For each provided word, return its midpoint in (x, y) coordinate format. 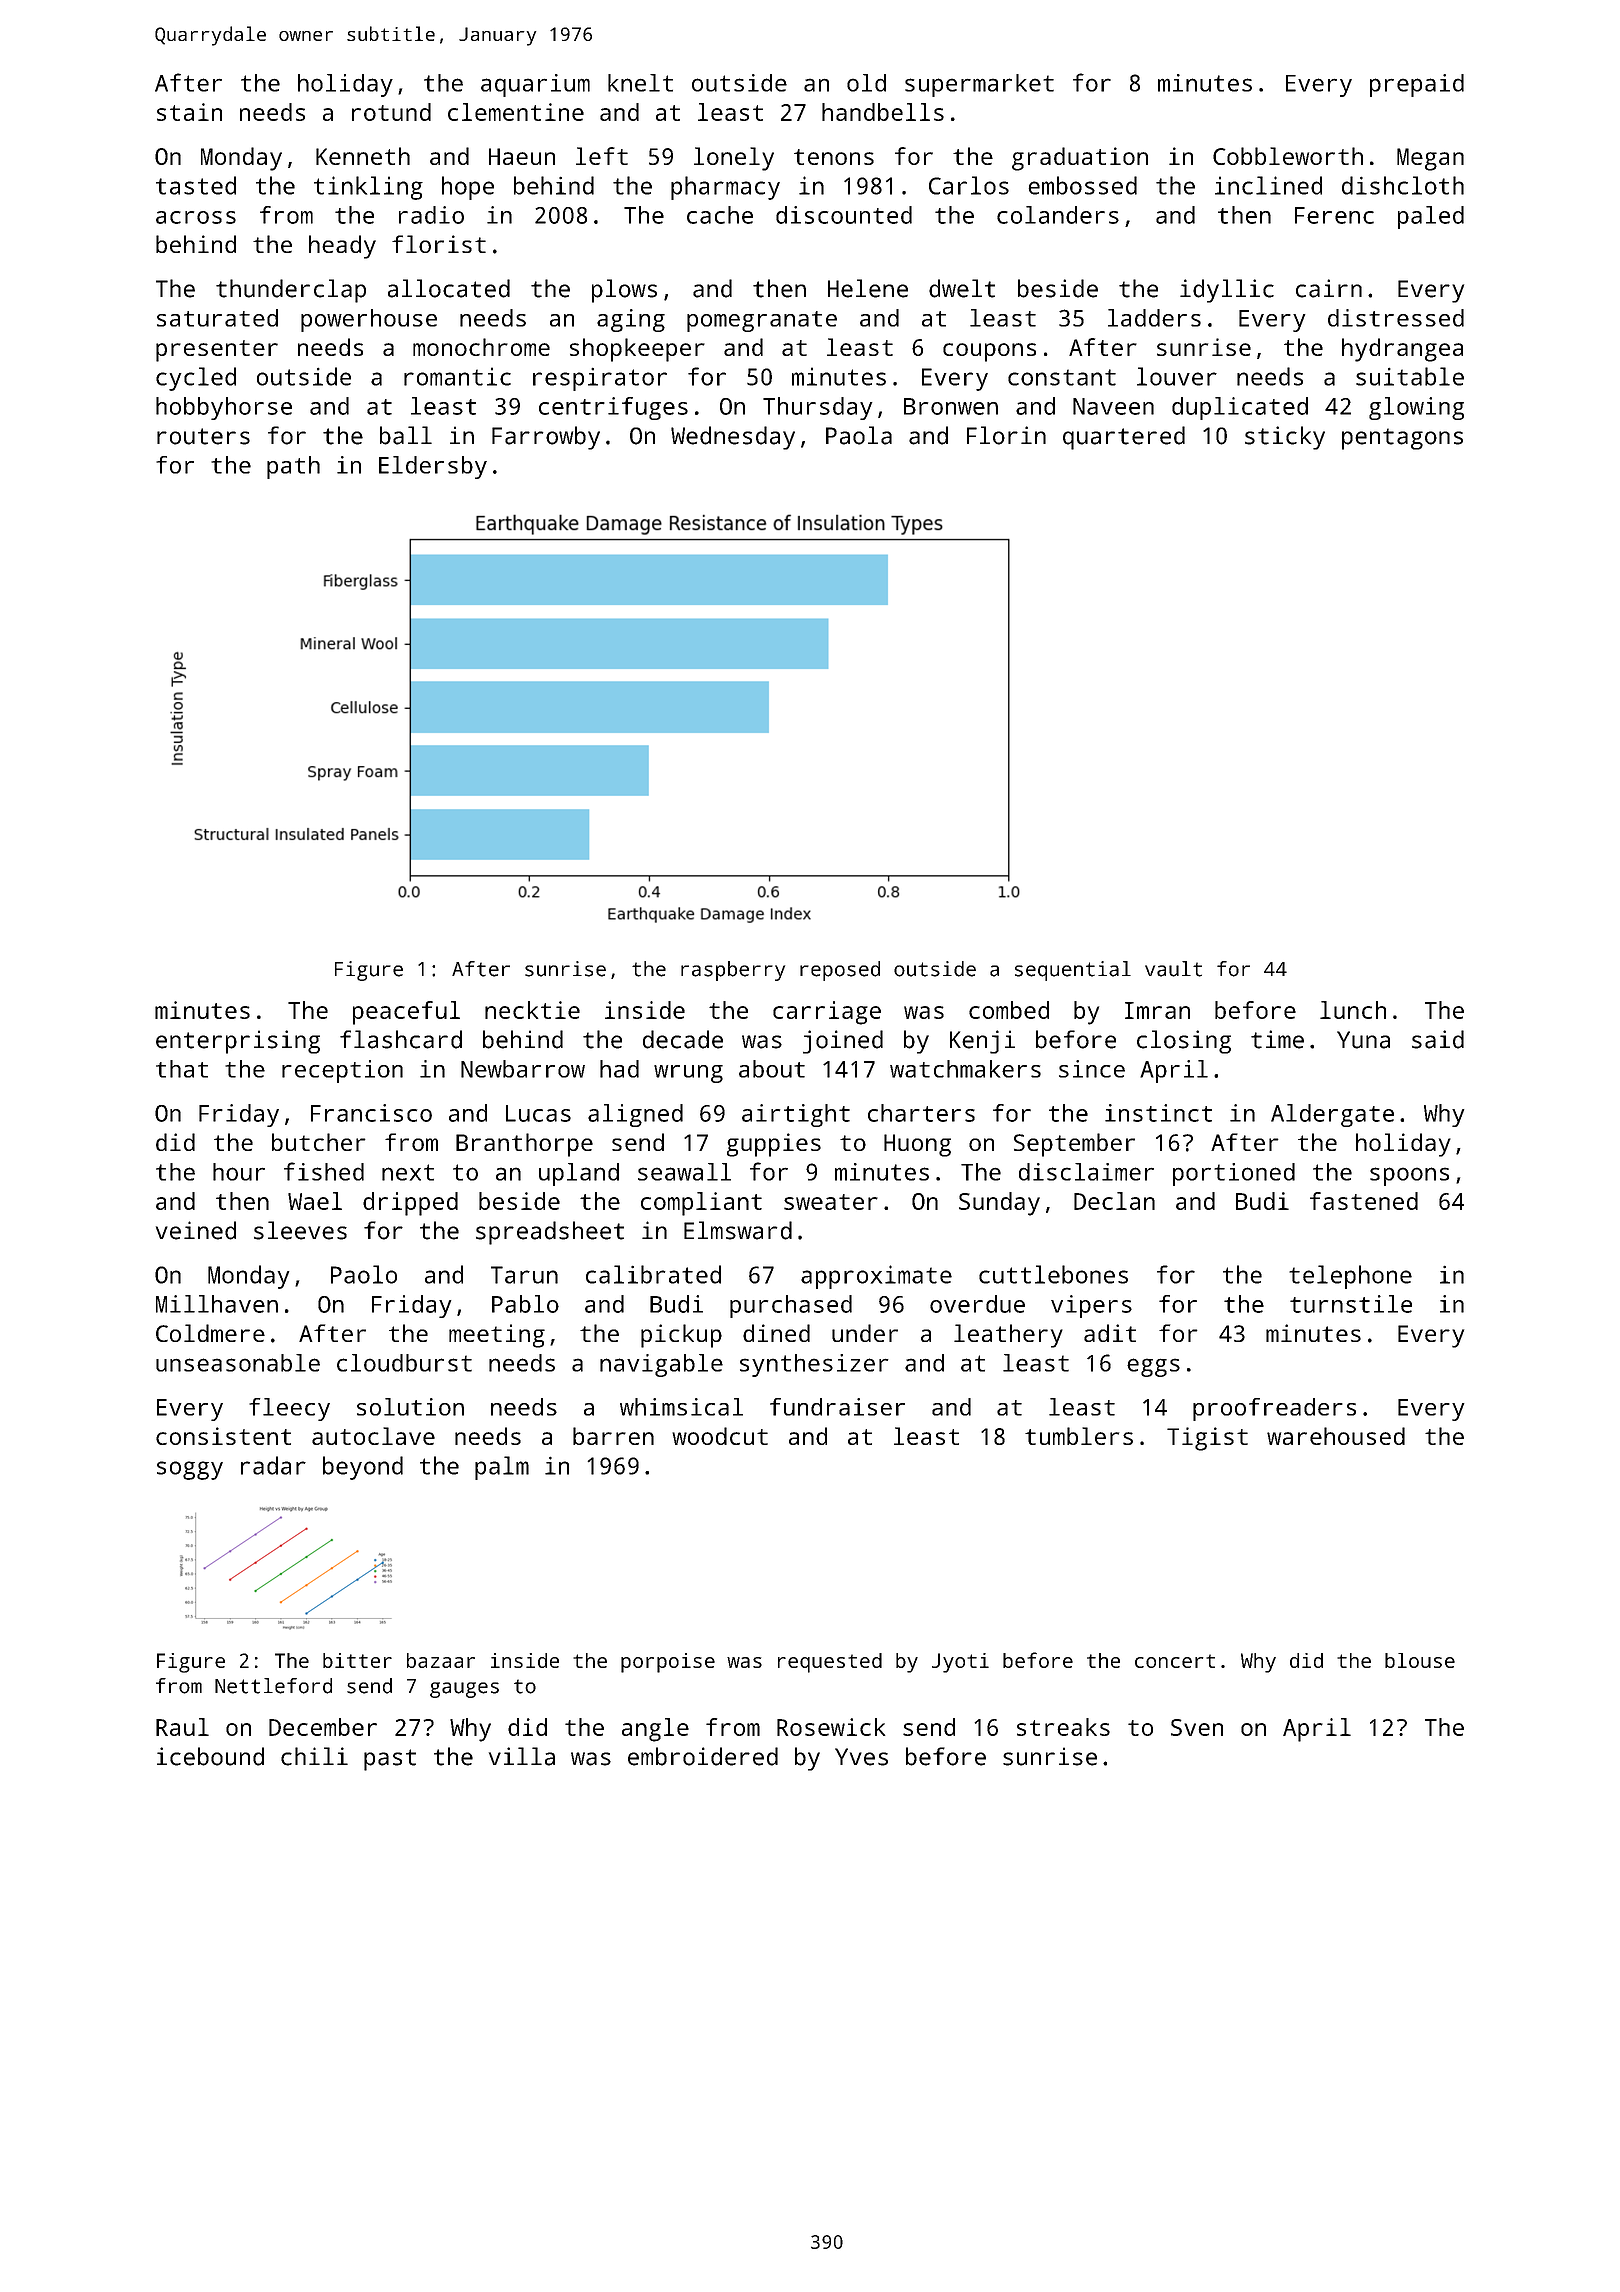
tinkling (368, 188)
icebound (210, 1756)
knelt (640, 83)
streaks (1063, 1727)
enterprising (238, 1042)
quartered (1124, 438)
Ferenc (1334, 215)
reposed (840, 971)
